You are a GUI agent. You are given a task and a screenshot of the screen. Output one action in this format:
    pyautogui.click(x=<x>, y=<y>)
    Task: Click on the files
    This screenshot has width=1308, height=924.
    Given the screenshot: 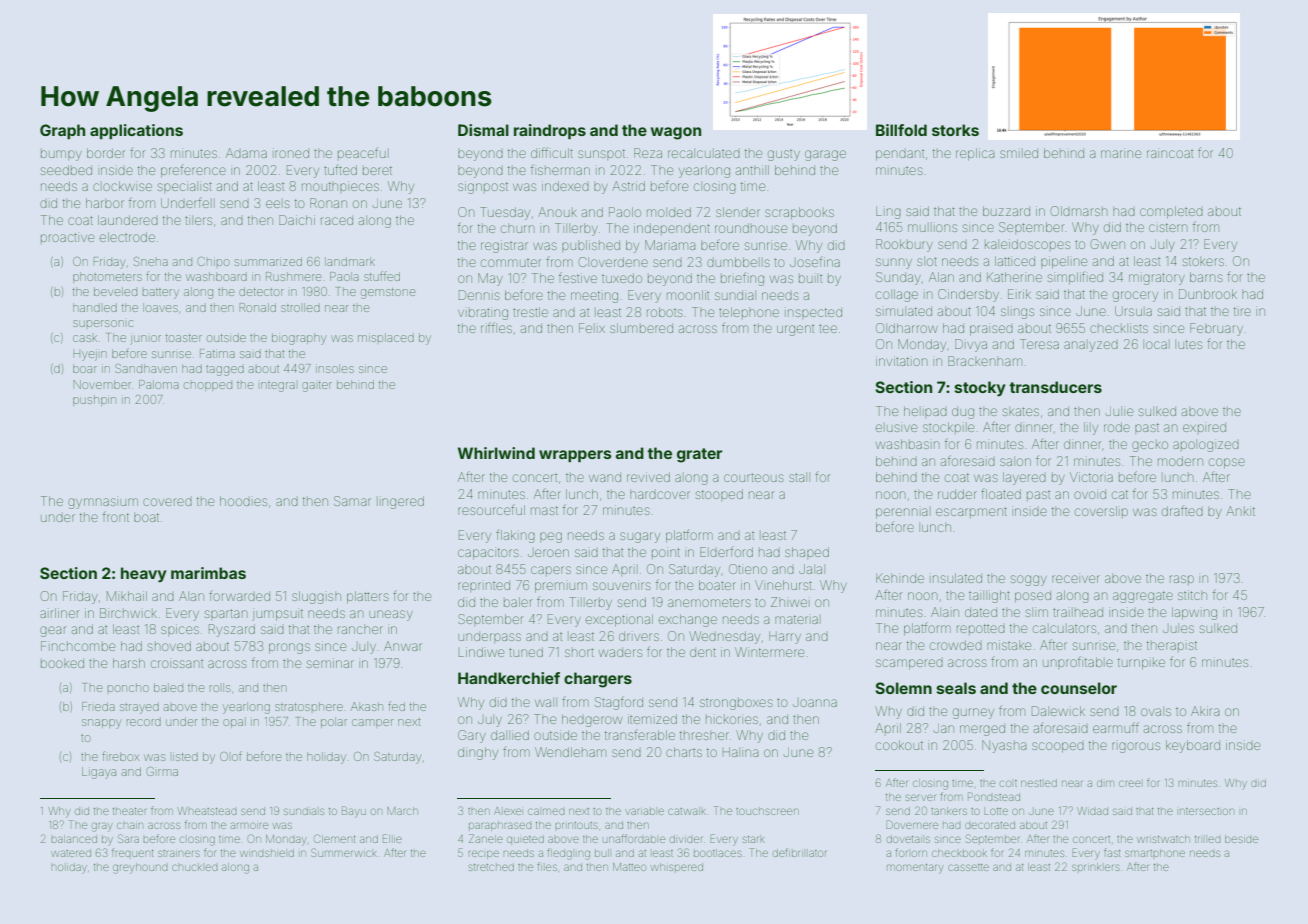 What is the action you would take?
    pyautogui.click(x=547, y=866)
